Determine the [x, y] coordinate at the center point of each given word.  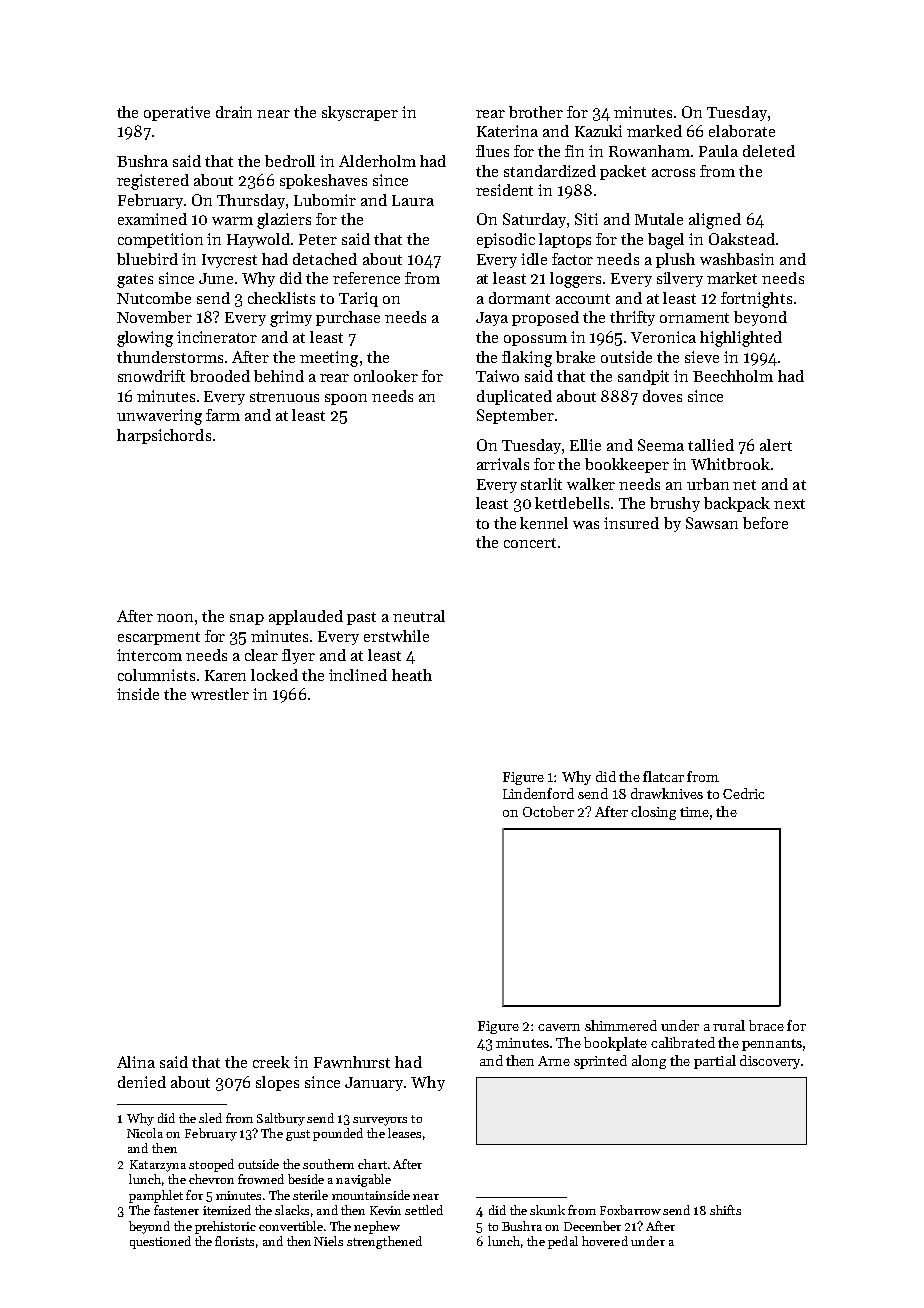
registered [153, 182]
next [789, 504]
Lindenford [538, 793]
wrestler [220, 694]
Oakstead [742, 239]
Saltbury [281, 1119]
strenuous [284, 397]
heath [412, 675]
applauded [306, 617]
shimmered [621, 1025]
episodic [506, 240]
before [765, 523]
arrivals [503, 464]
